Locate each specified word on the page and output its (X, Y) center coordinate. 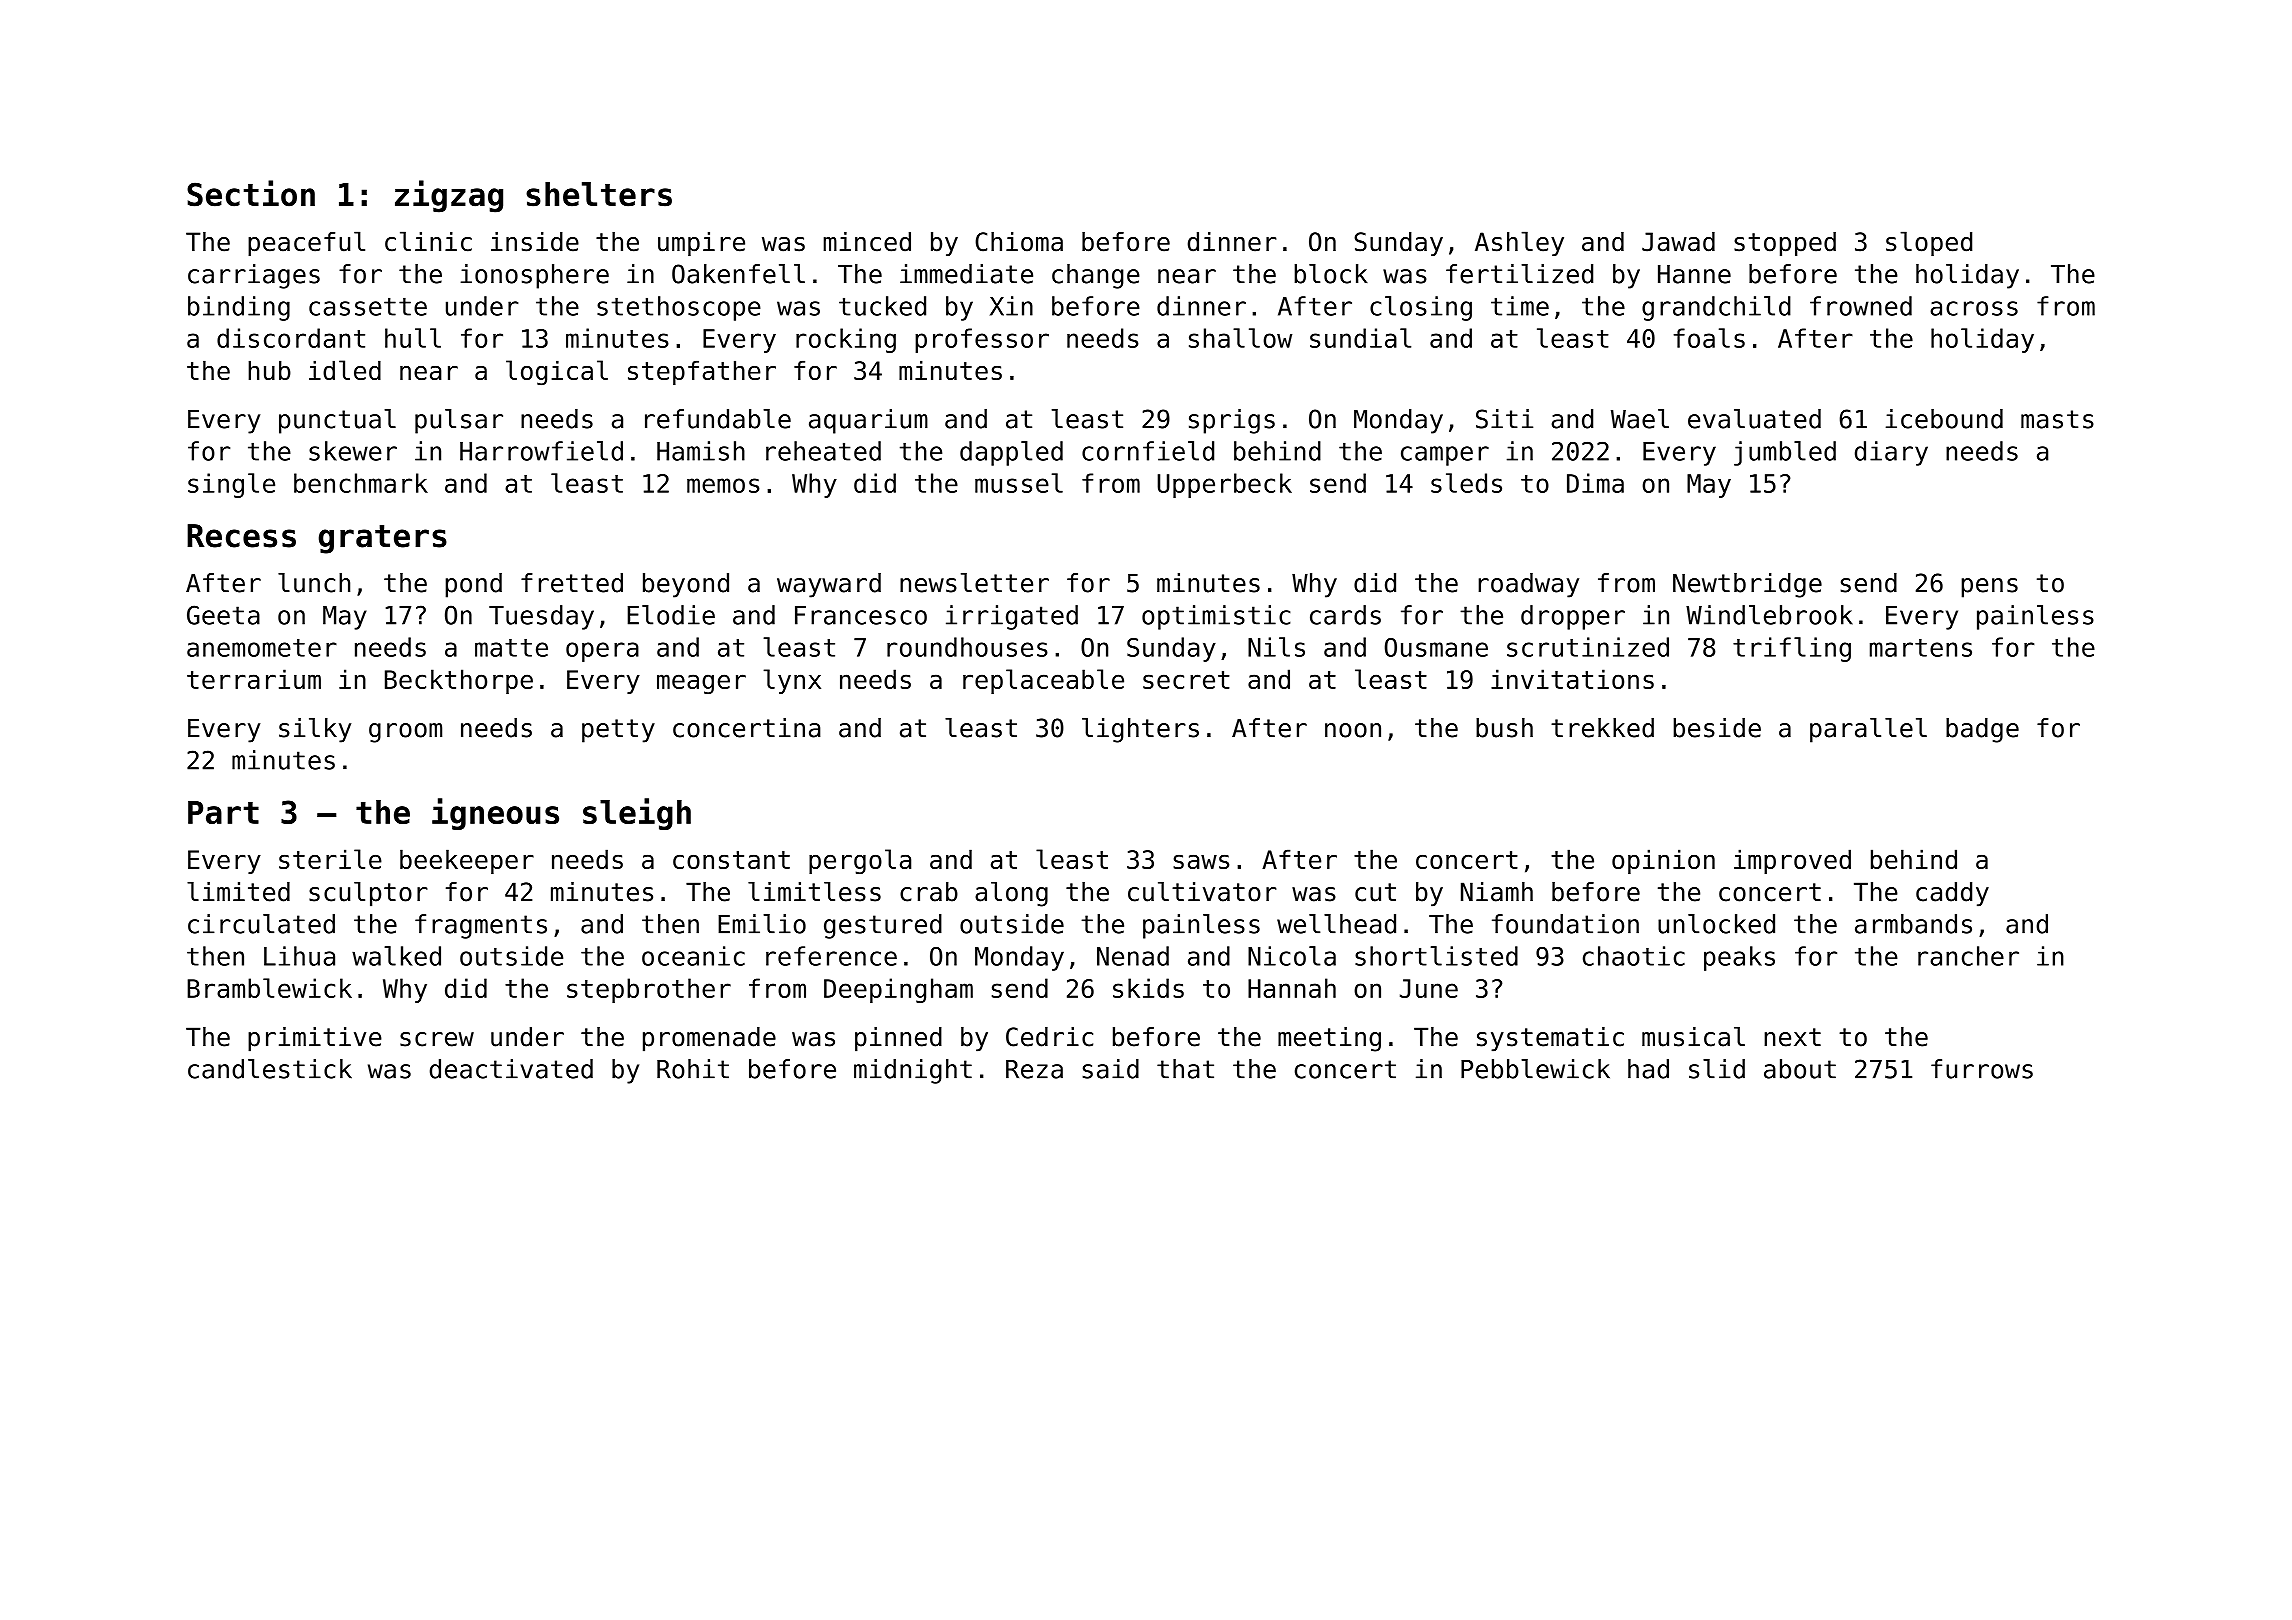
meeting (1329, 1039)
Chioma (1019, 242)
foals (1709, 338)
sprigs (1232, 421)
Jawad (1678, 242)
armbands (1913, 924)
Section (251, 193)
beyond (686, 585)
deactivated (511, 1069)
